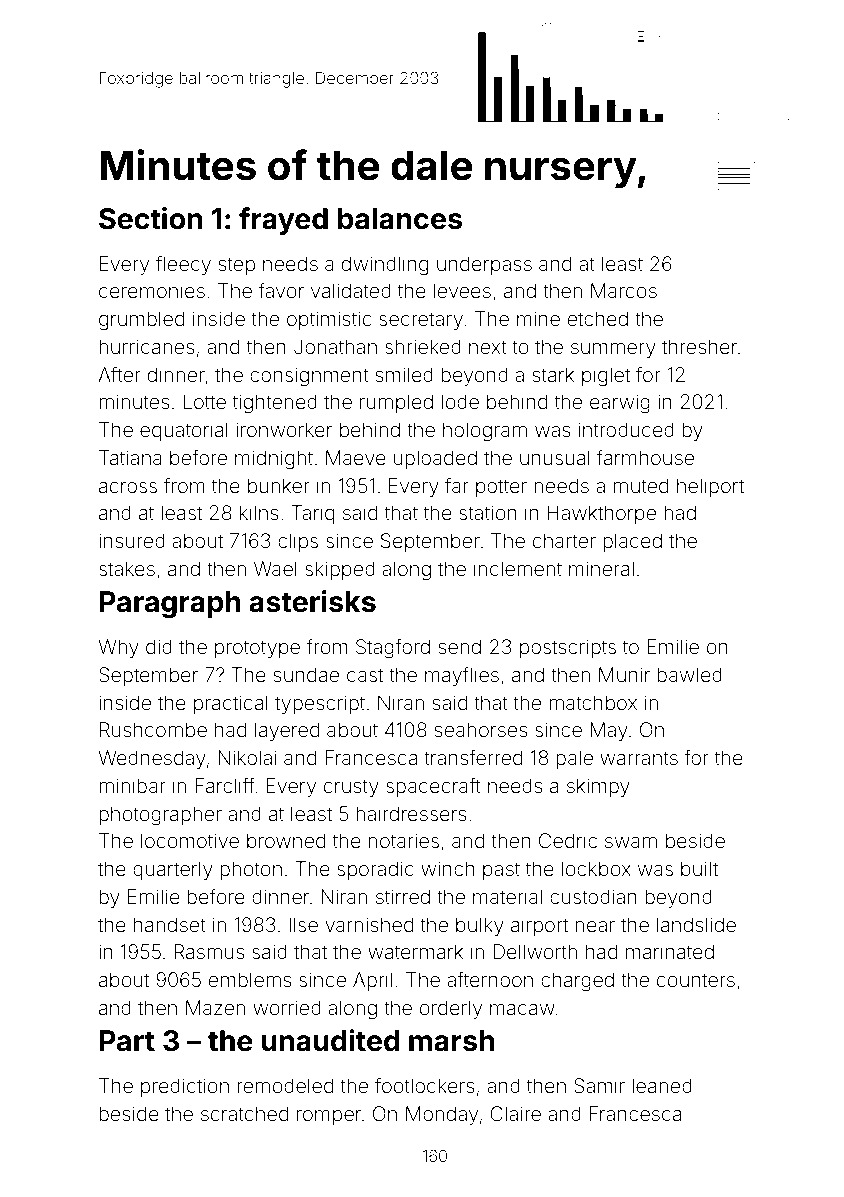  What do you see at coordinates (699, 868) in the screenshot?
I see `built` at bounding box center [699, 868].
